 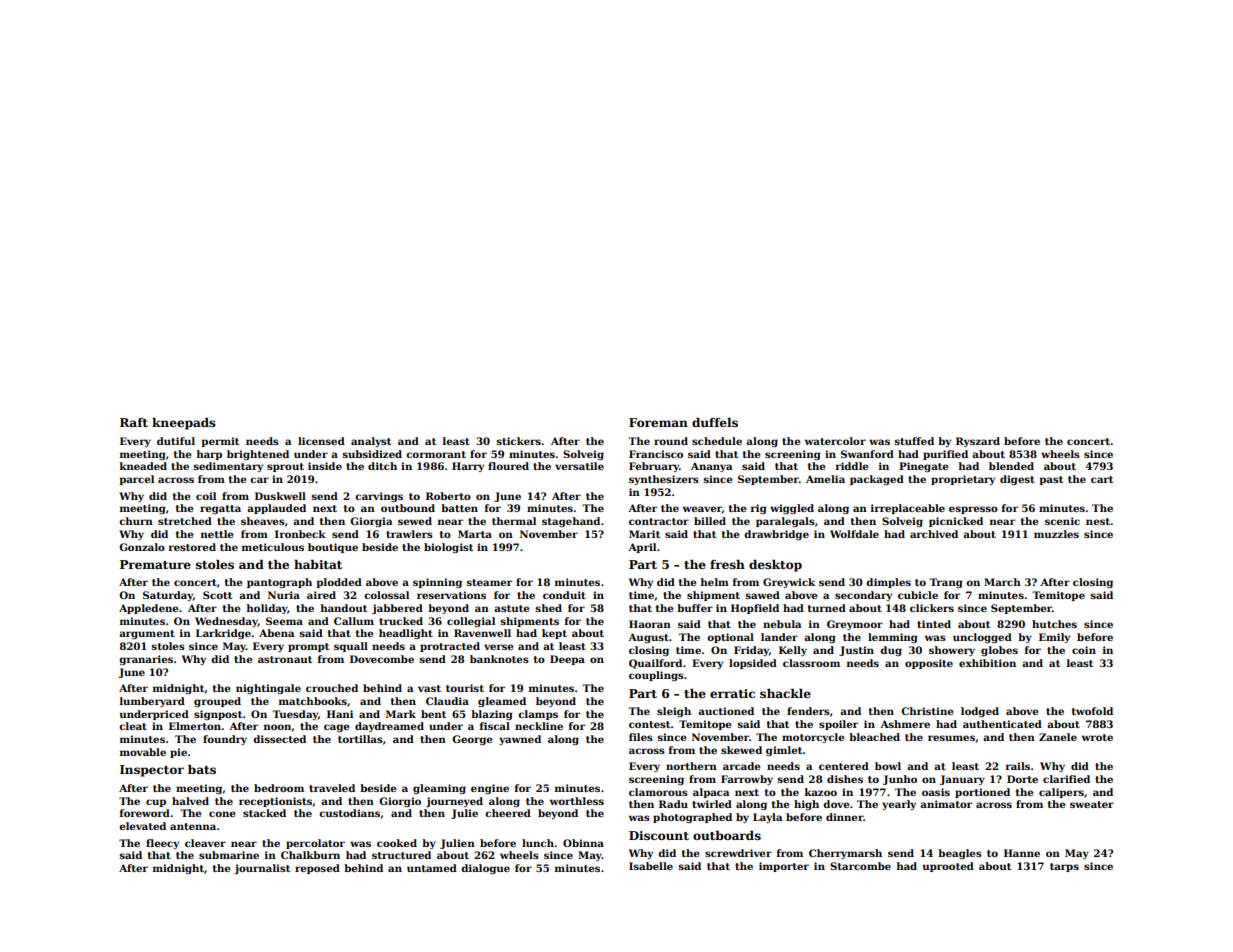 I want to click on tortillas, so click(x=360, y=739).
